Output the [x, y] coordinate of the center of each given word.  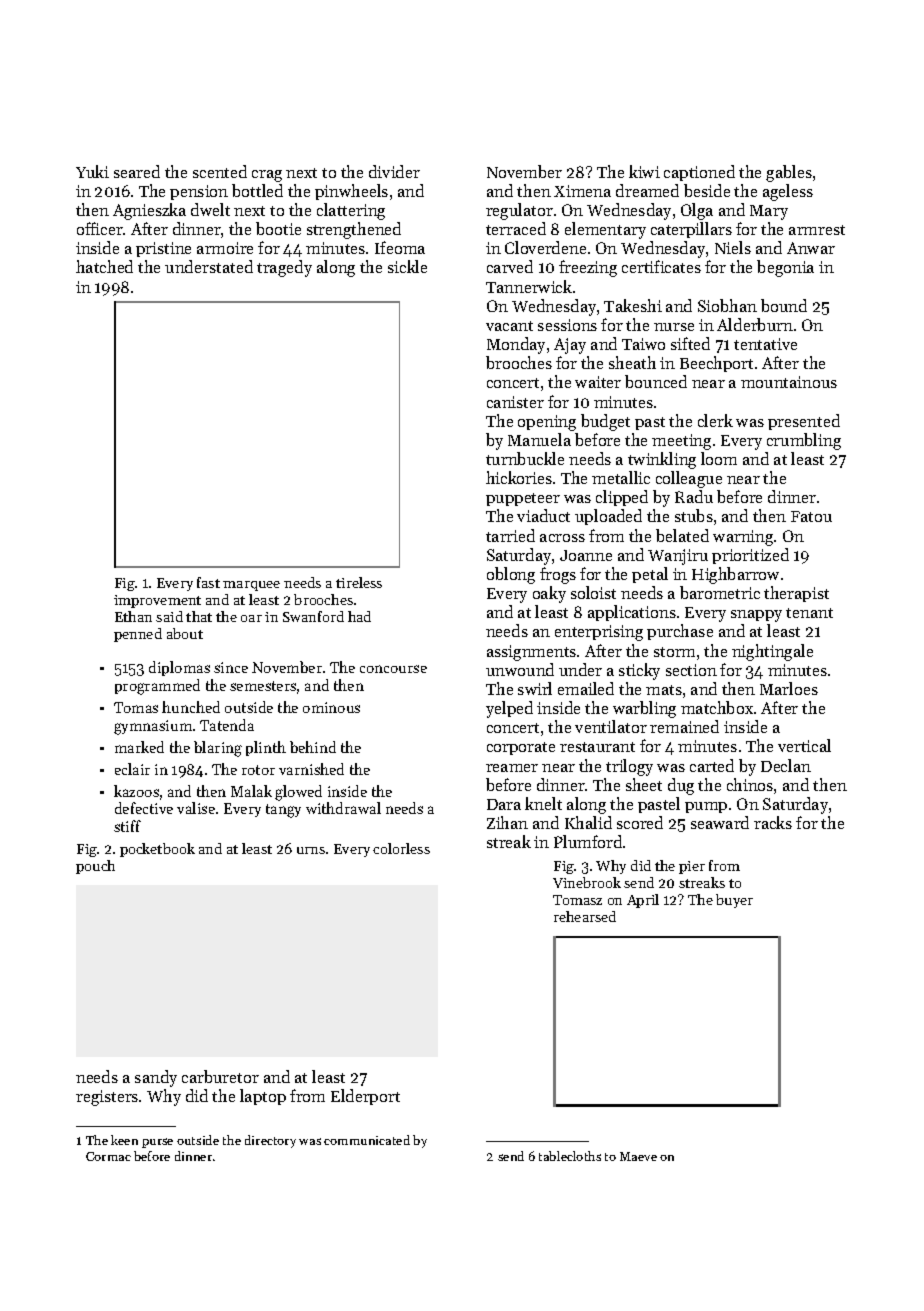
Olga [697, 211]
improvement [157, 601]
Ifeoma [400, 247]
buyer [734, 901]
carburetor [220, 1076]
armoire [225, 248]
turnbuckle [525, 458]
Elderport [365, 1097]
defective [144, 808]
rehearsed [585, 916]
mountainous [789, 382]
